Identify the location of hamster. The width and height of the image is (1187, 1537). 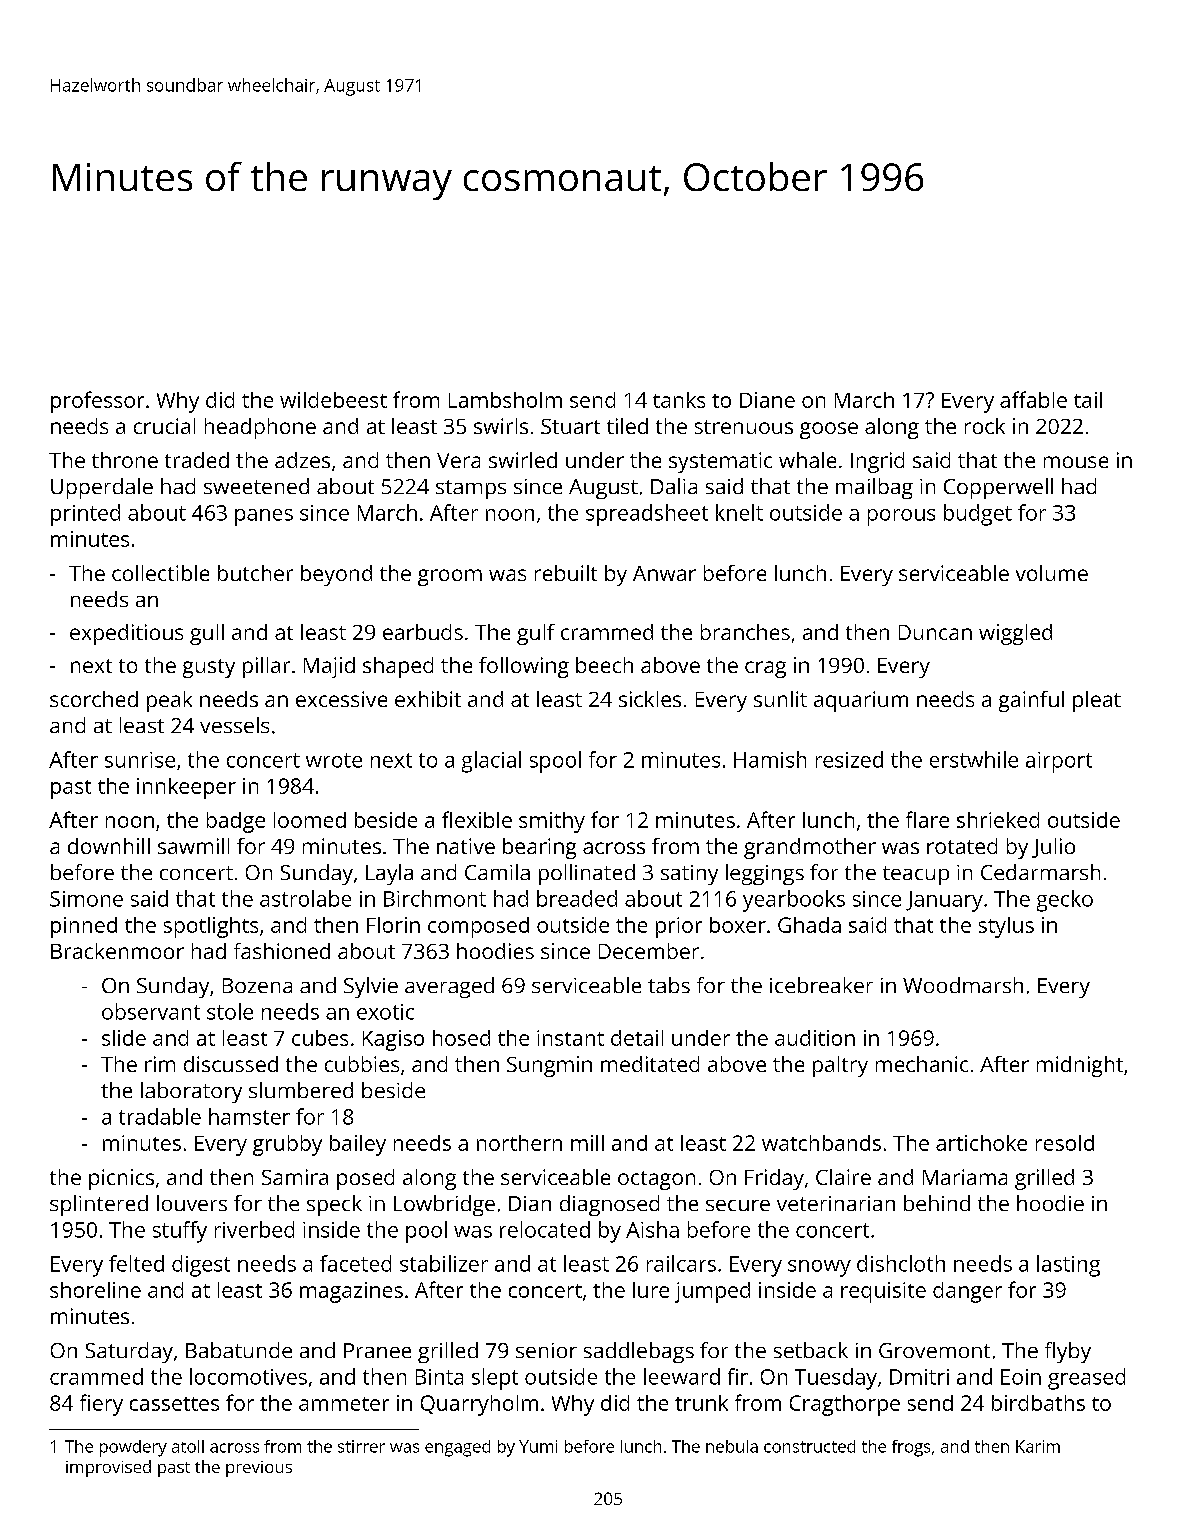
(249, 1116).
